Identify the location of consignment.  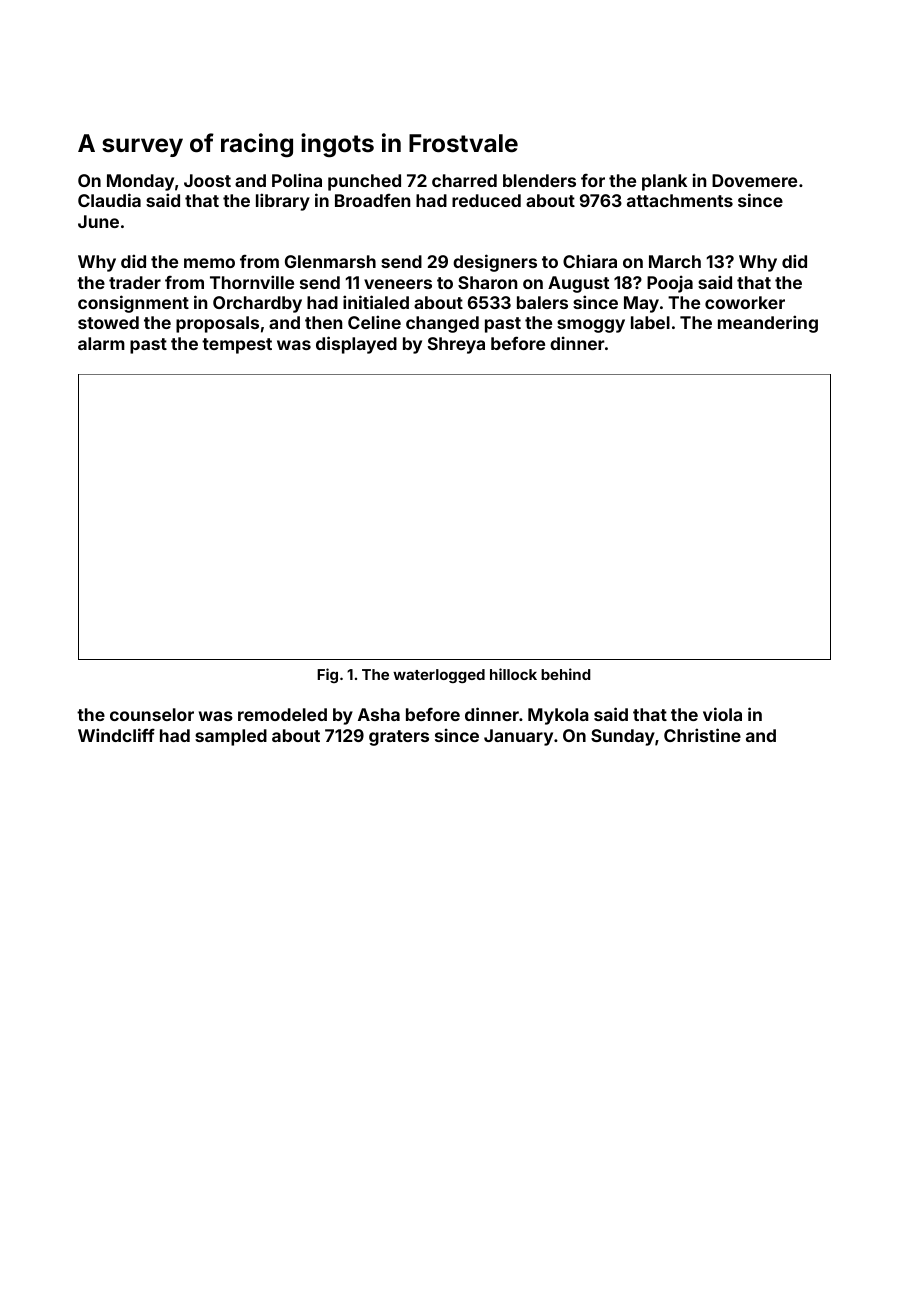
(133, 304).
